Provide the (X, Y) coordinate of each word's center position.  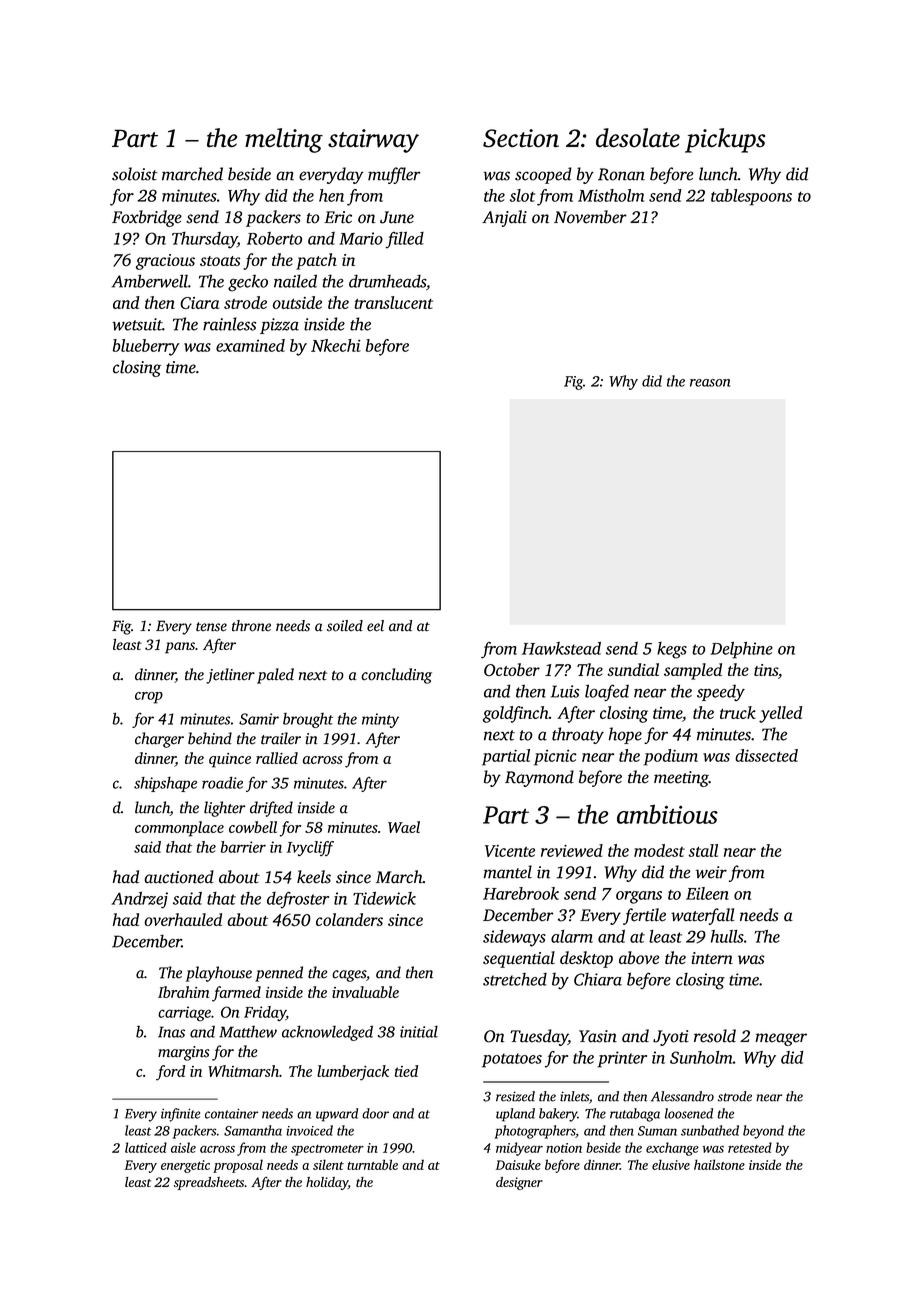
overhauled (183, 919)
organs (639, 897)
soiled (345, 626)
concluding (396, 676)
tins (766, 670)
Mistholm (611, 195)
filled (405, 240)
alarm (572, 936)
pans (180, 648)
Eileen (707, 893)
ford (170, 1073)
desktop (586, 959)
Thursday (204, 240)
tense (211, 627)
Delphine (741, 650)
